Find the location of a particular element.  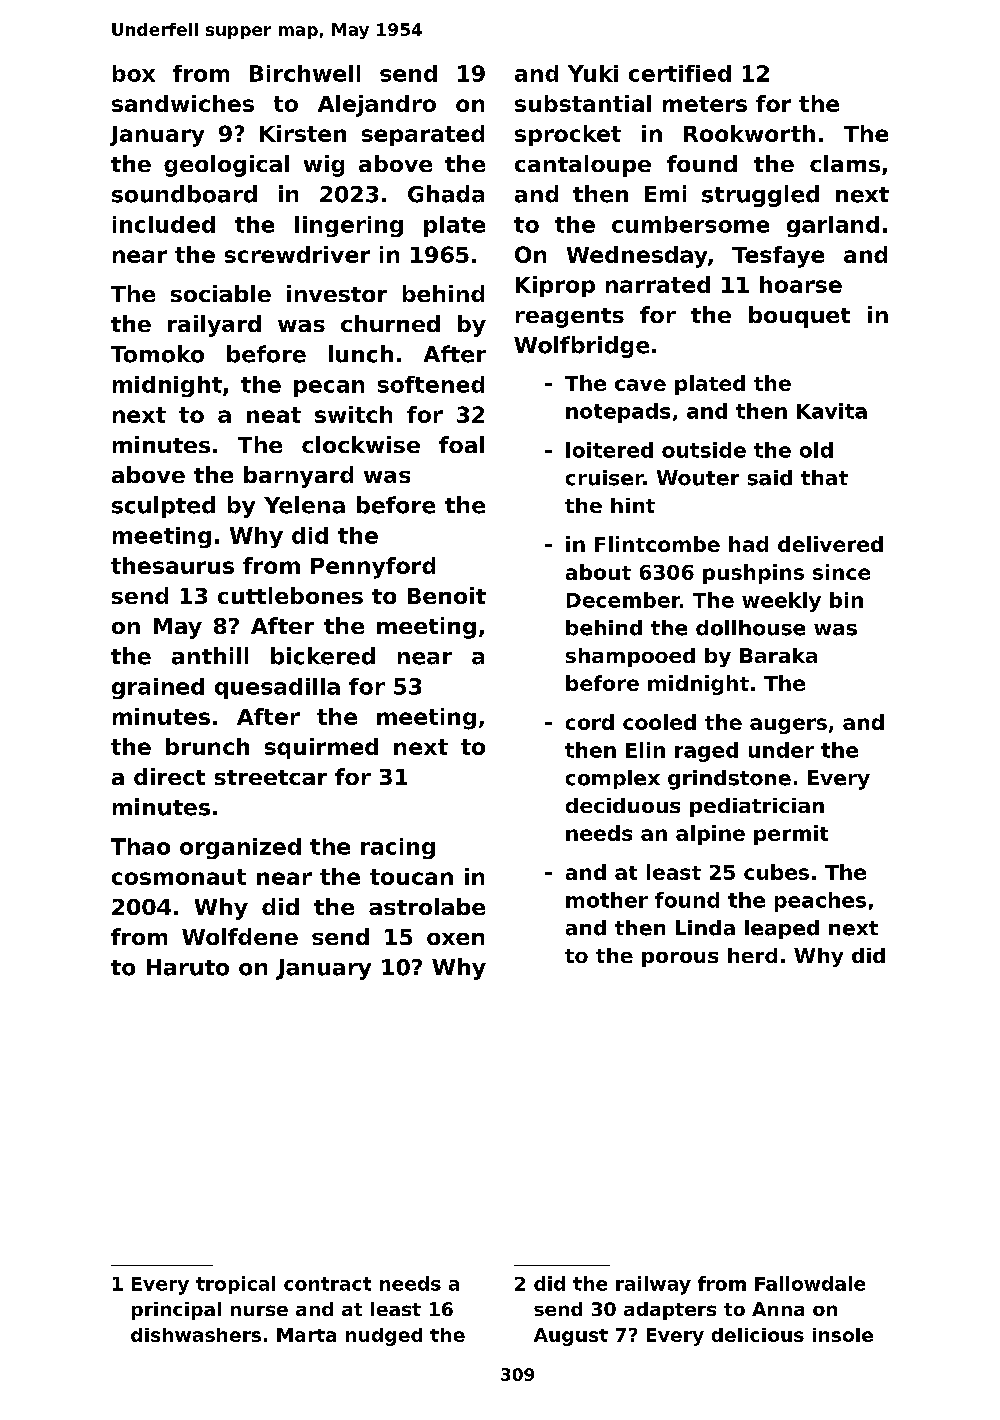

Birchwell is located at coordinates (305, 73).
